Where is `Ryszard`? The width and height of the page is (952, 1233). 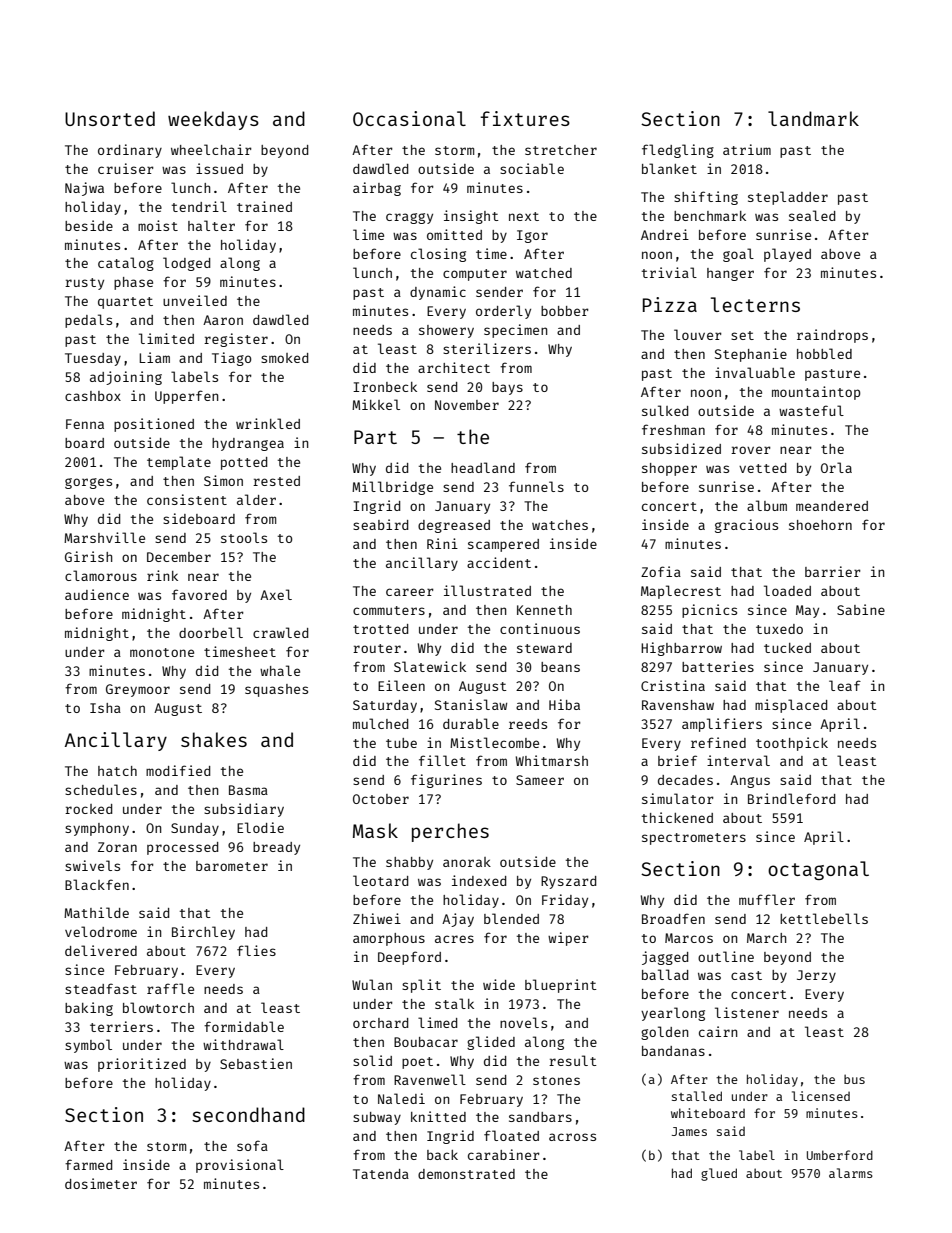
Ryszard is located at coordinates (568, 882).
